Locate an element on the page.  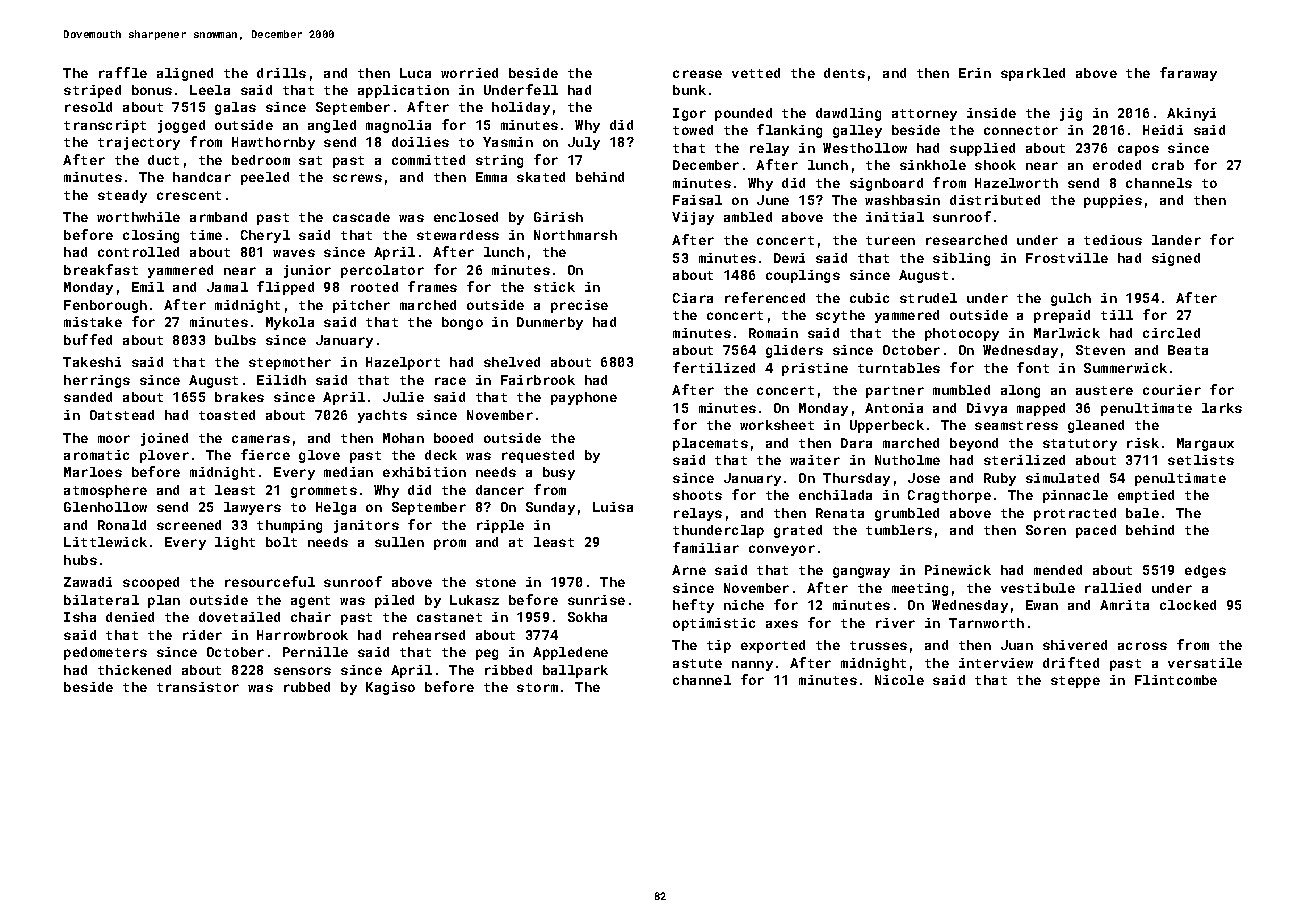
crease is located at coordinates (697, 74).
